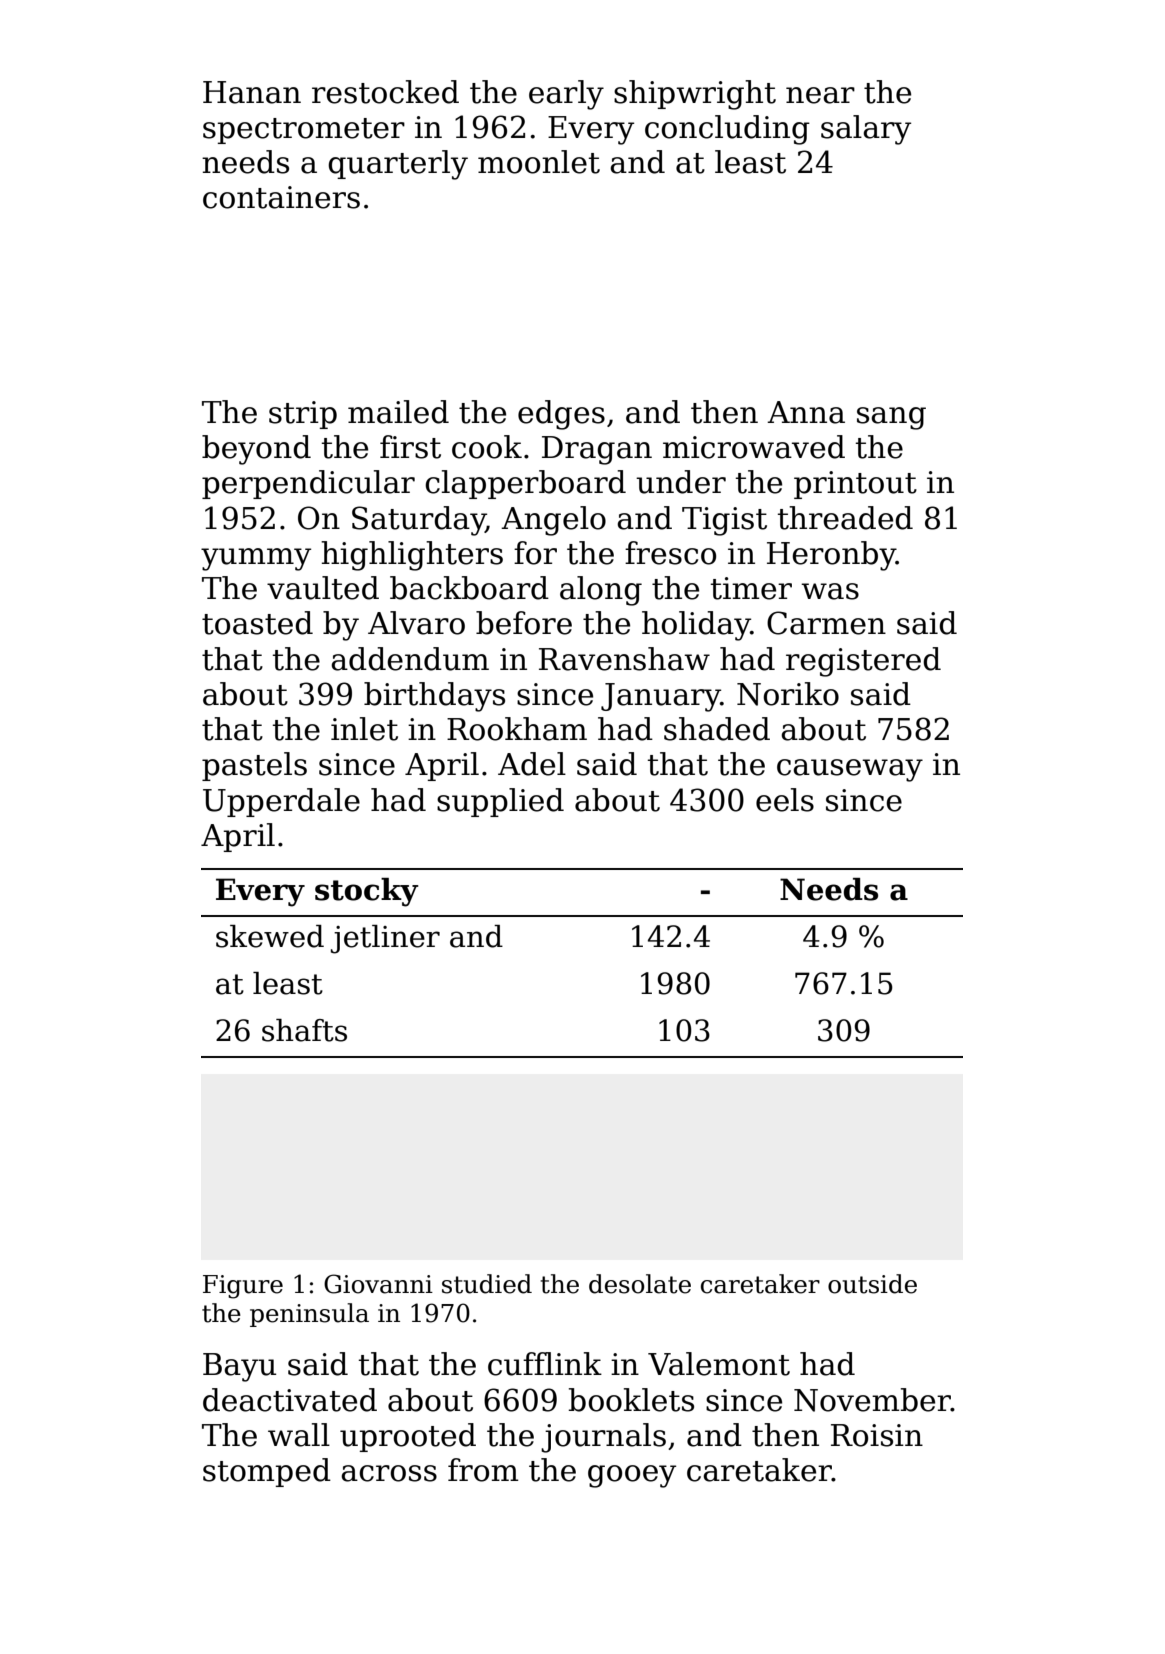 Image resolution: width=1165 pixels, height=1654 pixels. What do you see at coordinates (239, 1367) in the image?
I see `Bayu` at bounding box center [239, 1367].
